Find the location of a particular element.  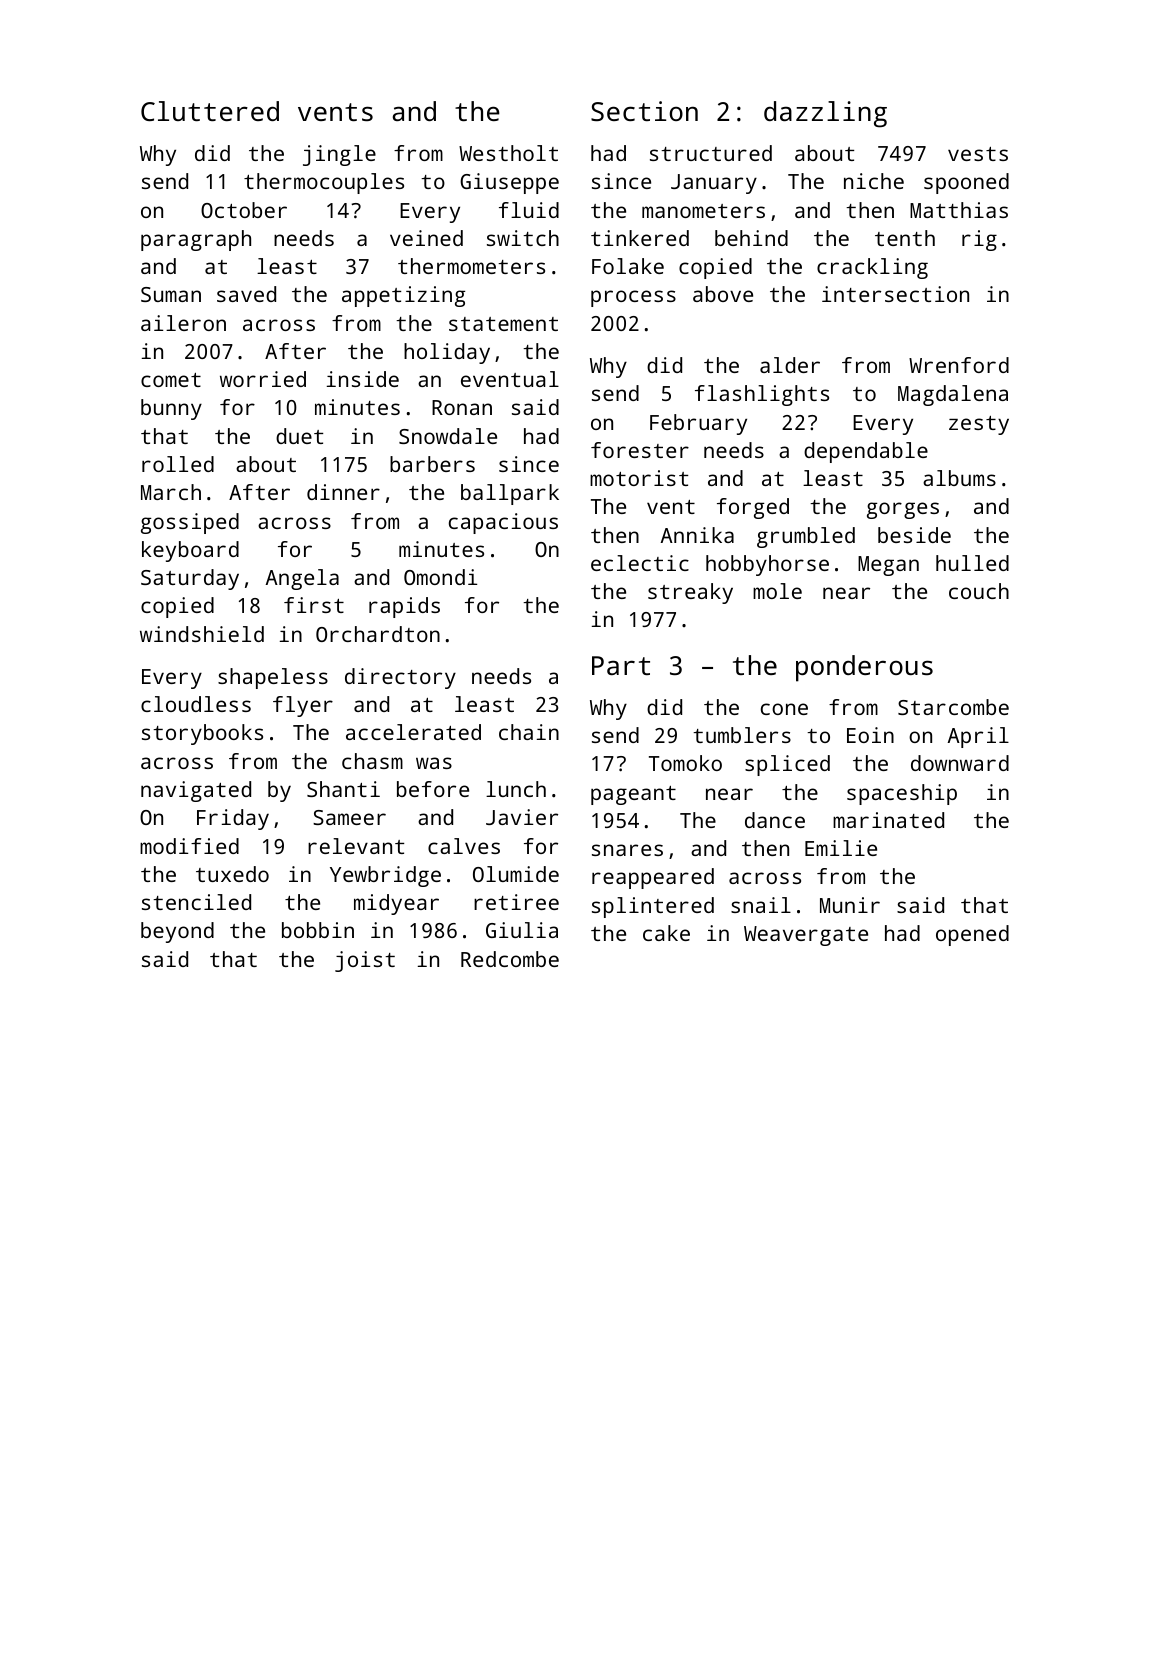

Redcombe is located at coordinates (510, 959).
